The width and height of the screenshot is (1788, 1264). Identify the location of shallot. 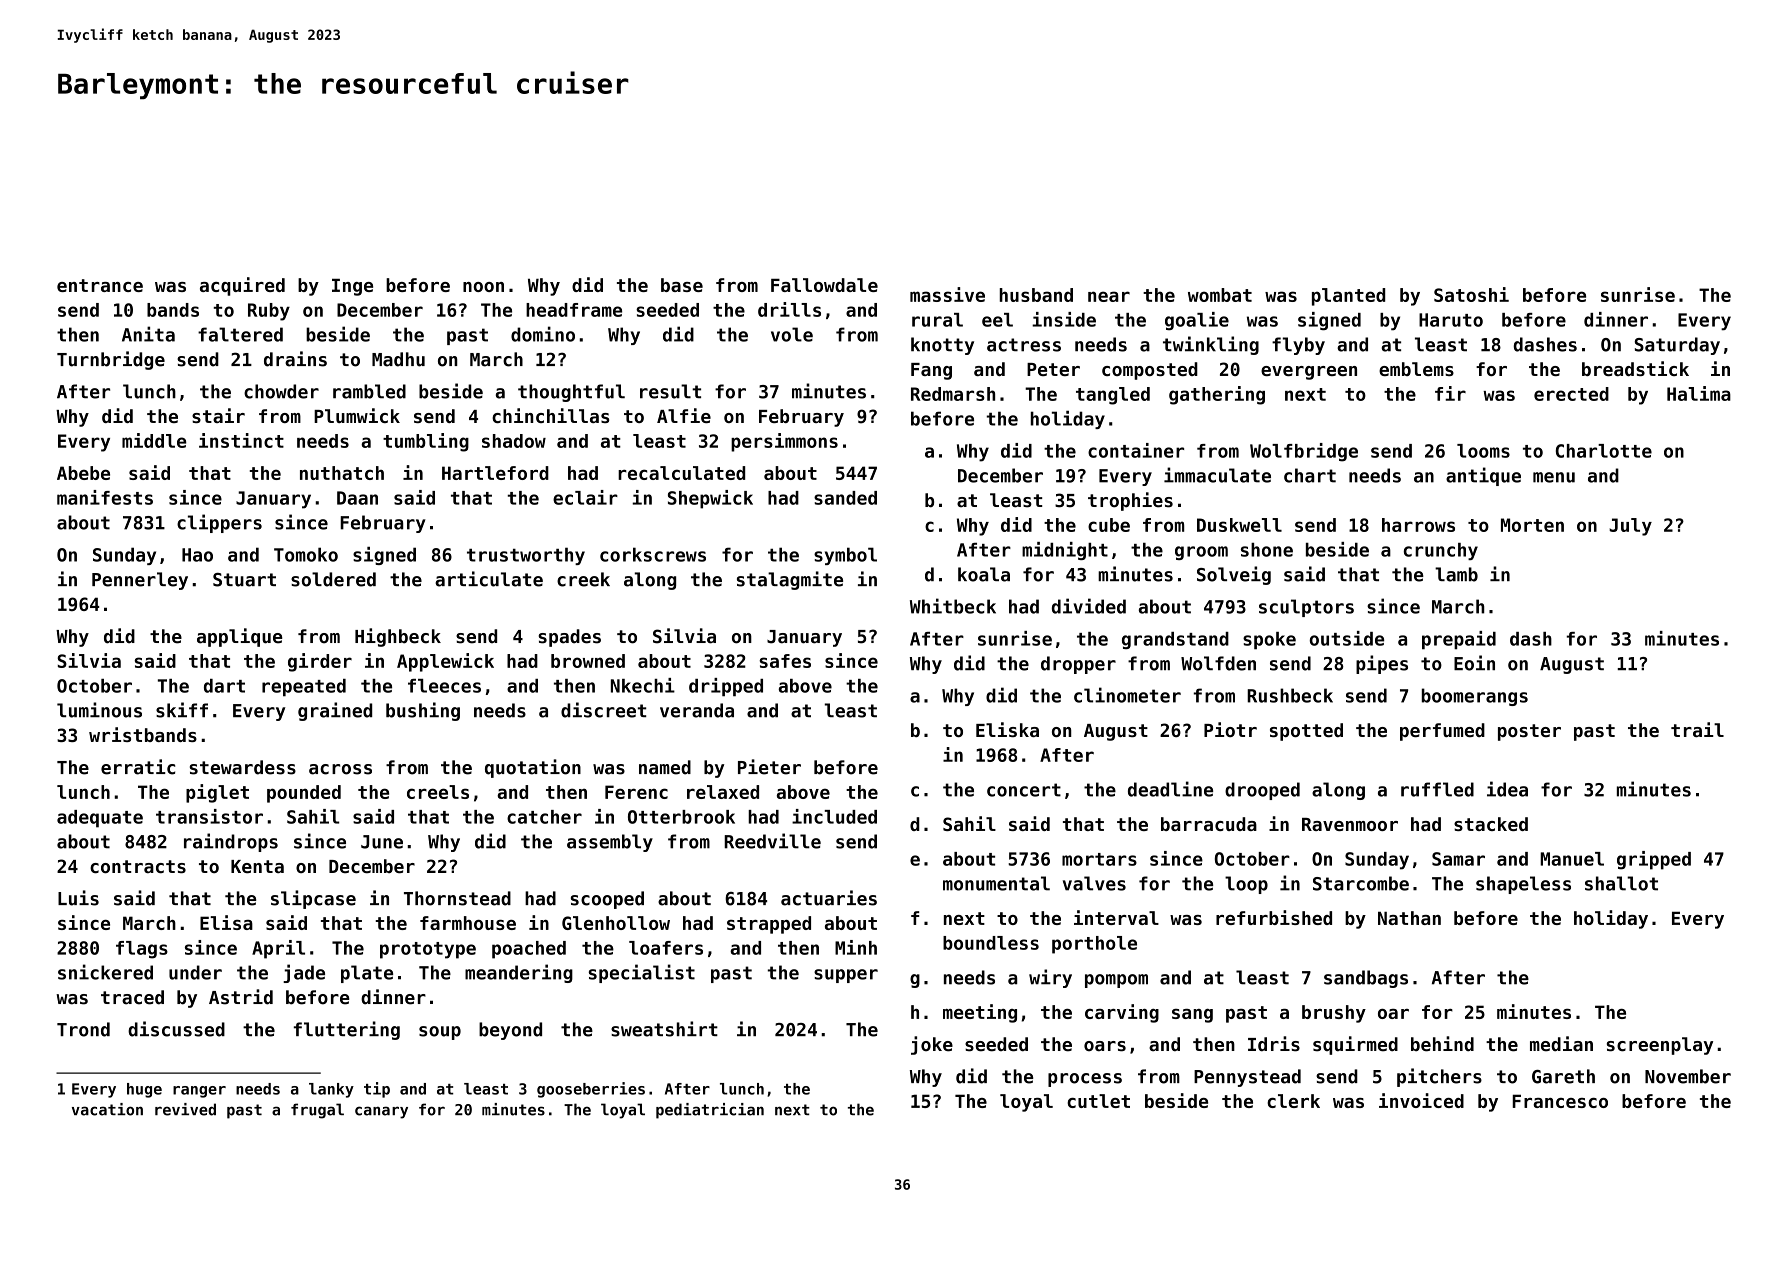
(1621, 883).
